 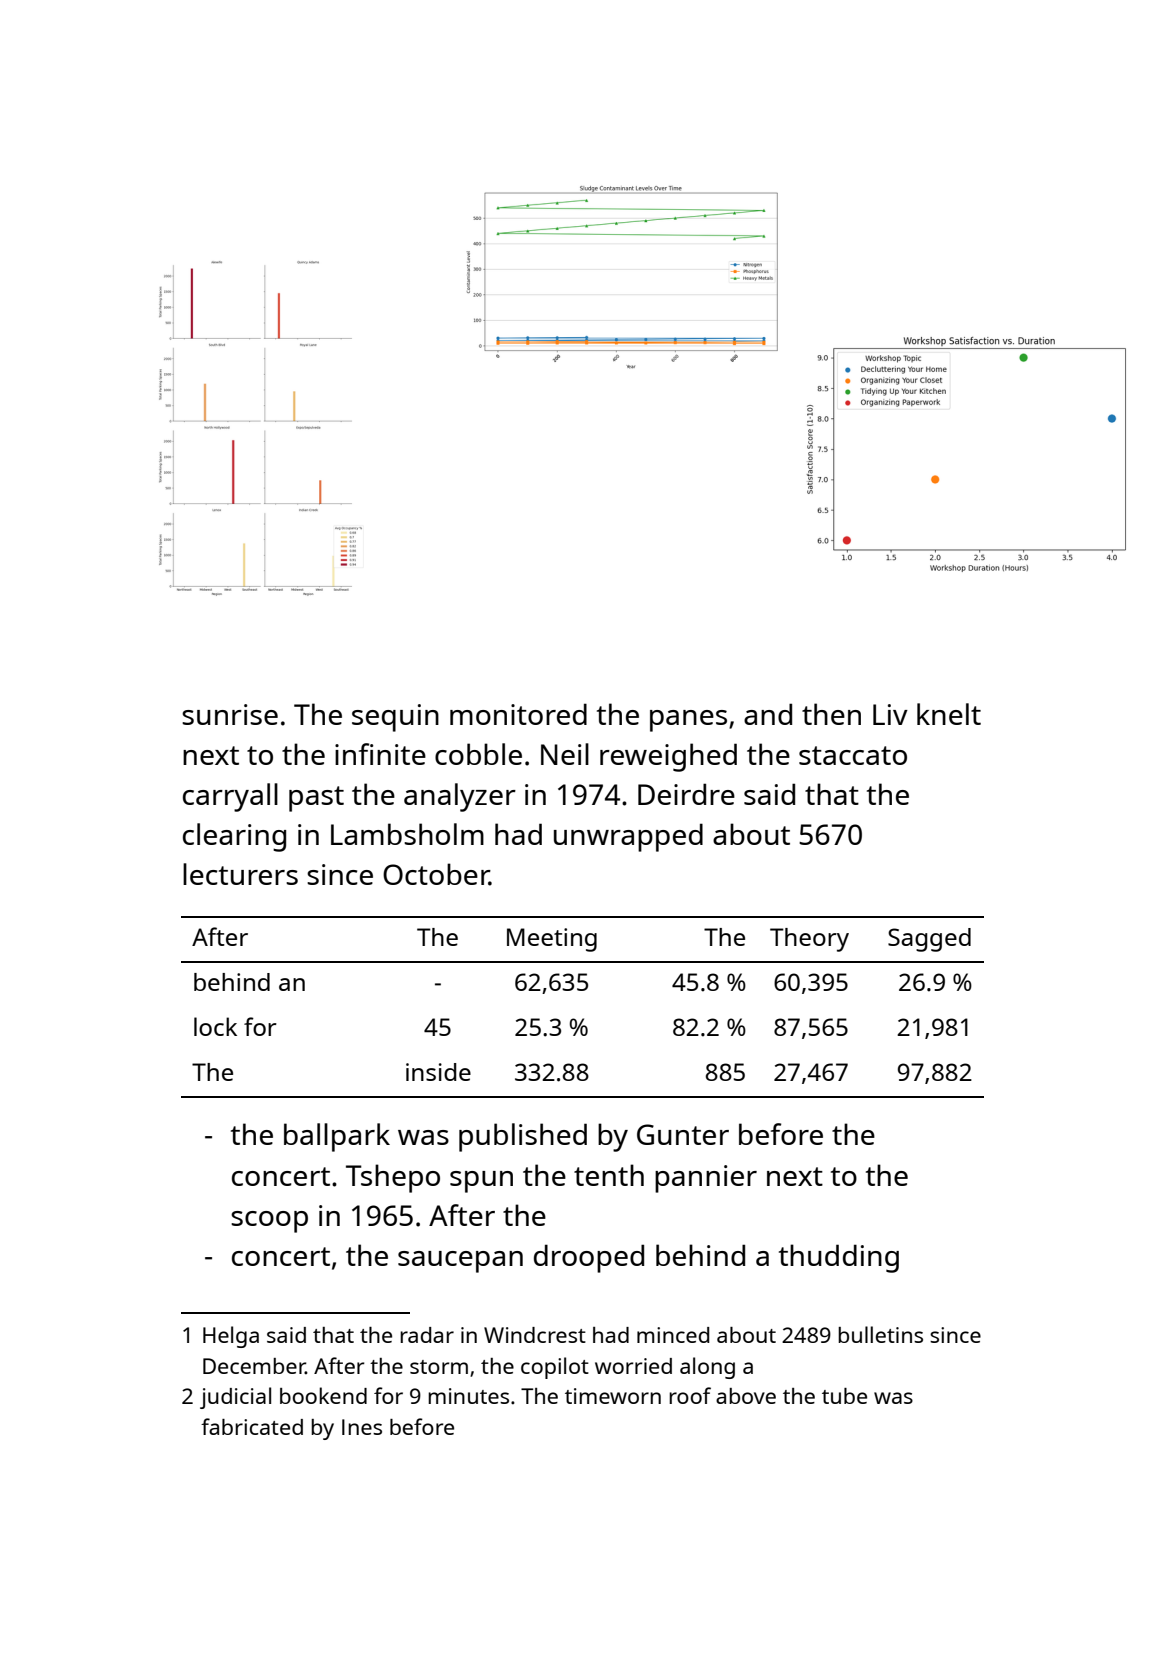 What do you see at coordinates (438, 1072) in the image?
I see `inside` at bounding box center [438, 1072].
